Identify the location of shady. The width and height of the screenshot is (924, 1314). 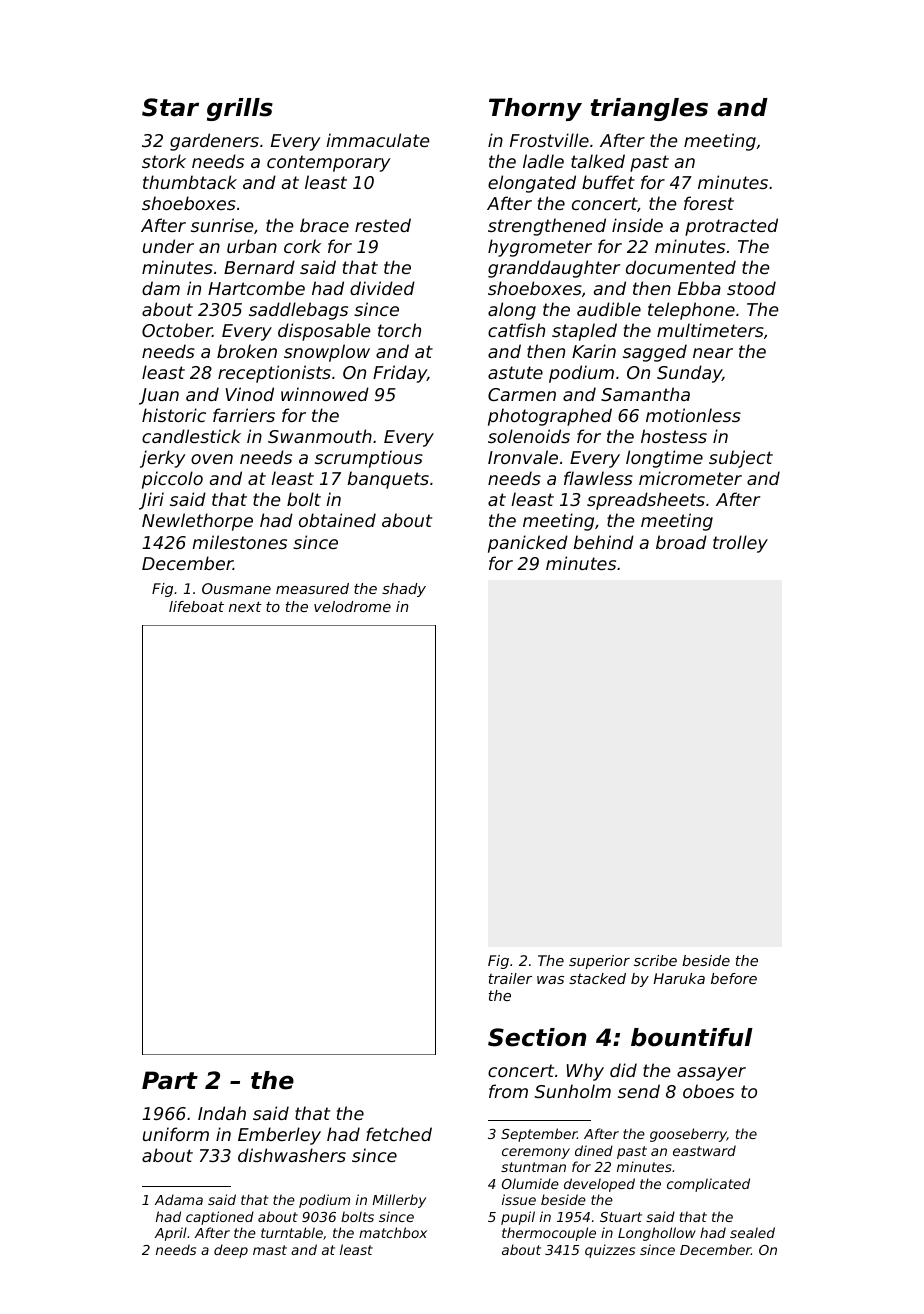
(404, 590).
